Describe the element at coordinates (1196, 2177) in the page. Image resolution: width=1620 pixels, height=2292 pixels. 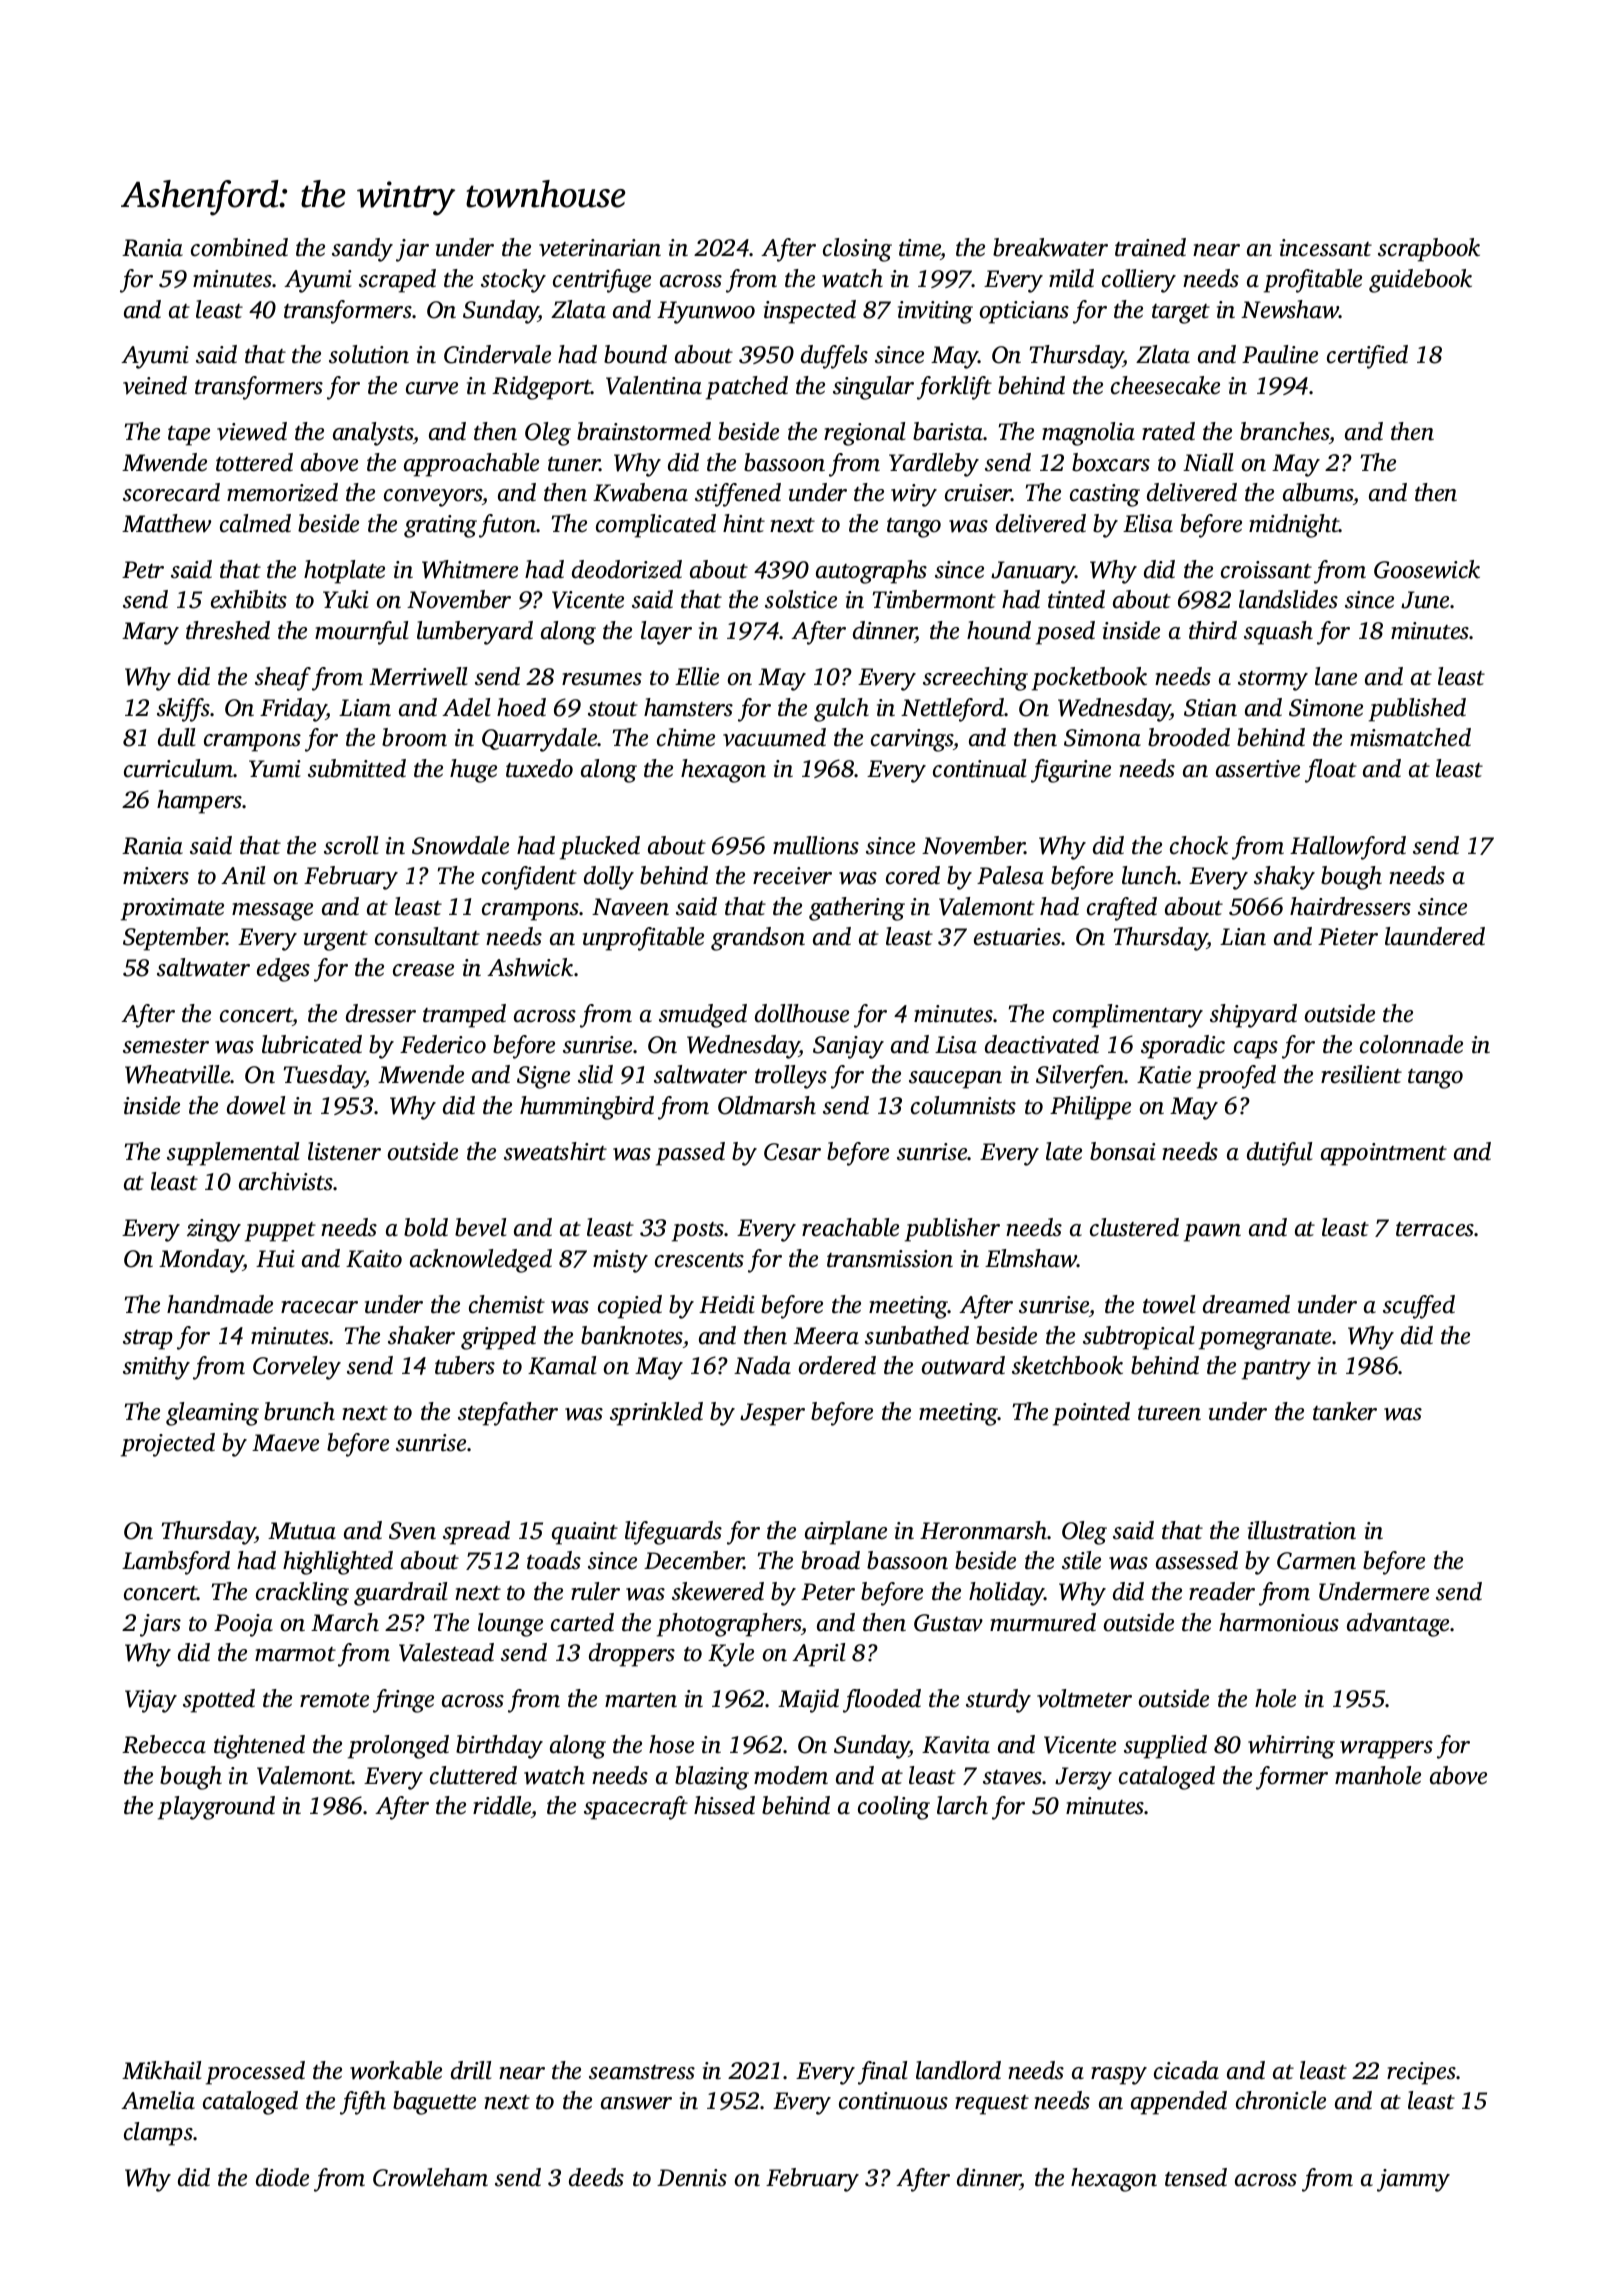
I see `tensed` at that location.
